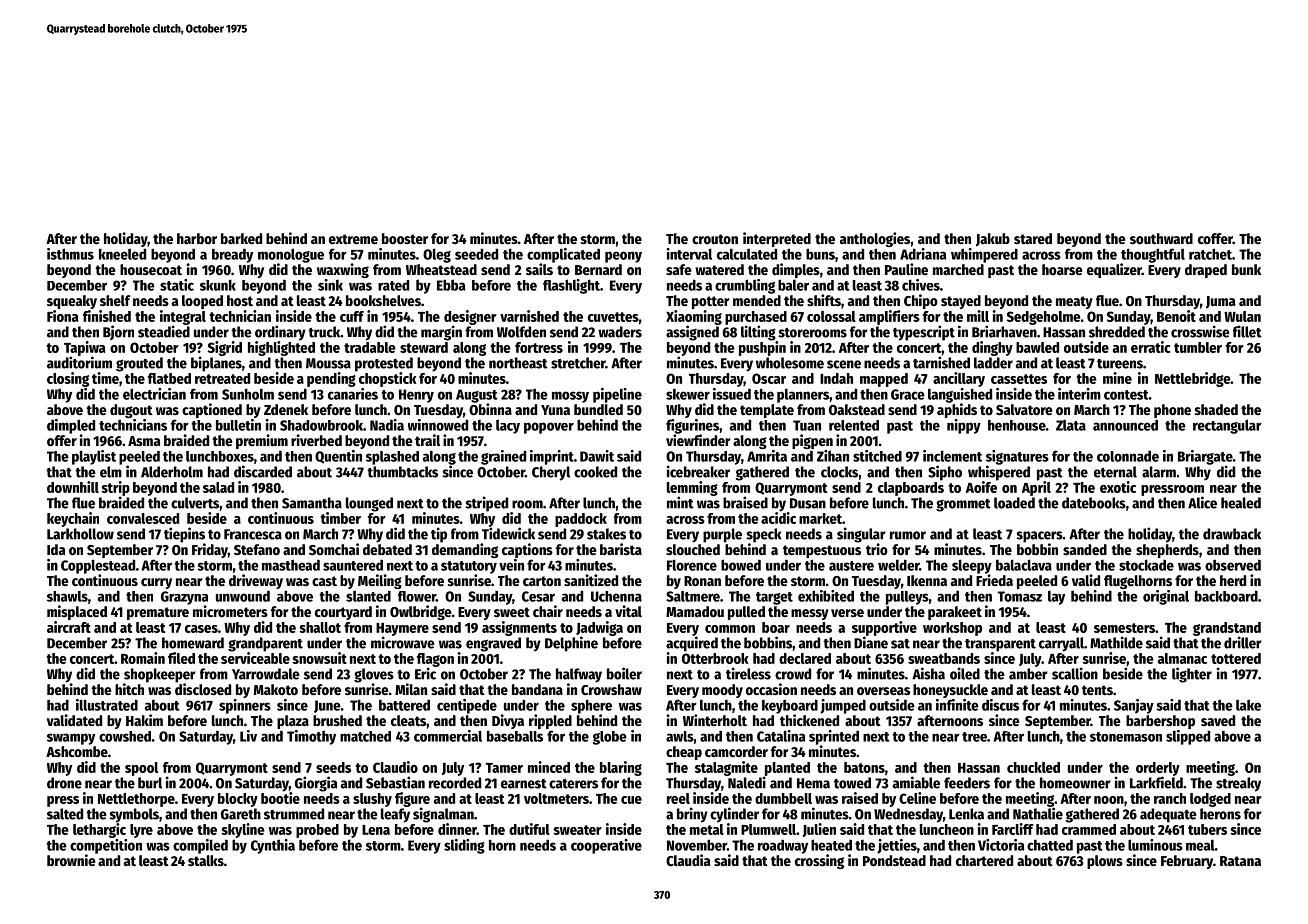  I want to click on compiled, so click(200, 846).
